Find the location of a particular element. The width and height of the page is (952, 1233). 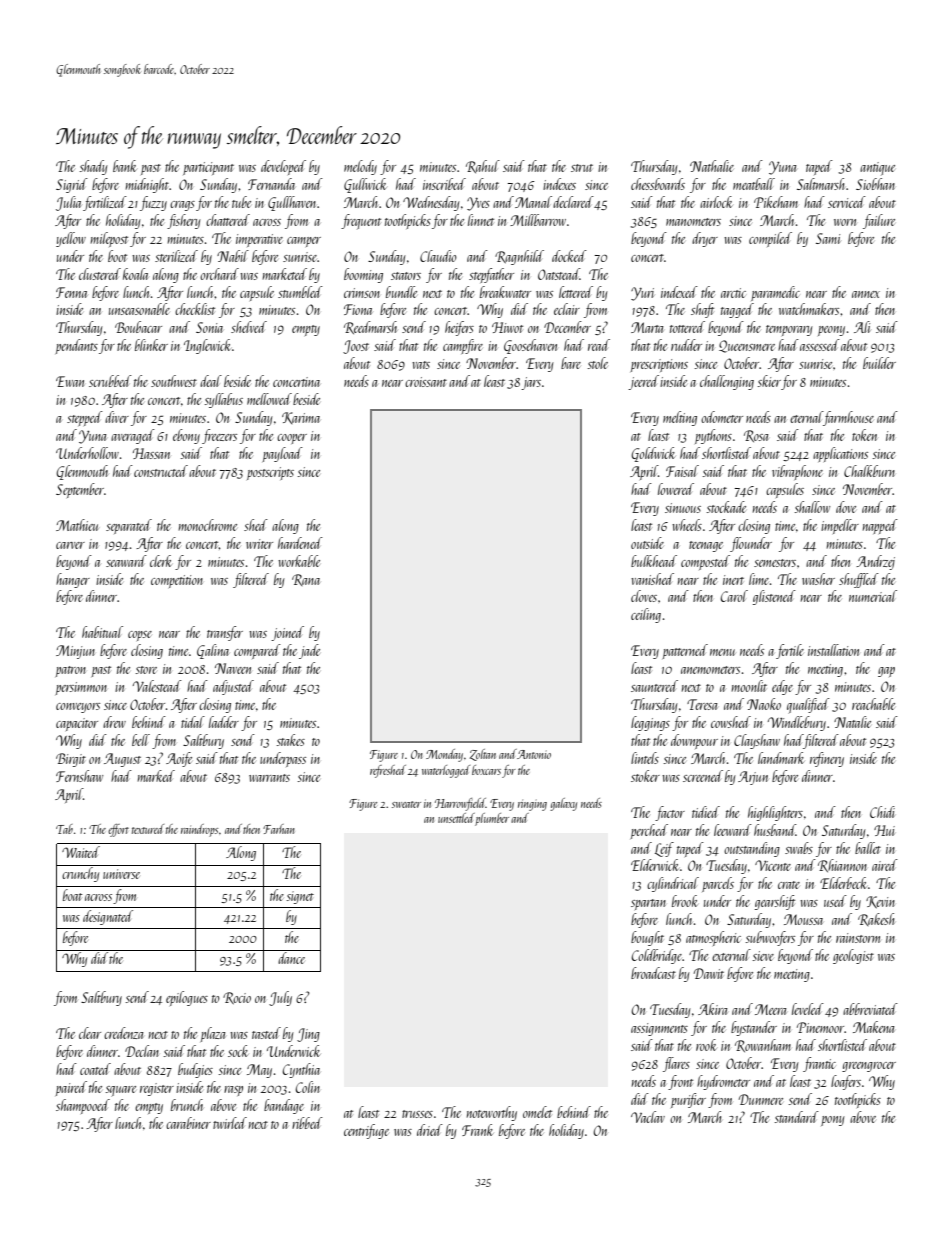

clustered is located at coordinates (100, 274).
